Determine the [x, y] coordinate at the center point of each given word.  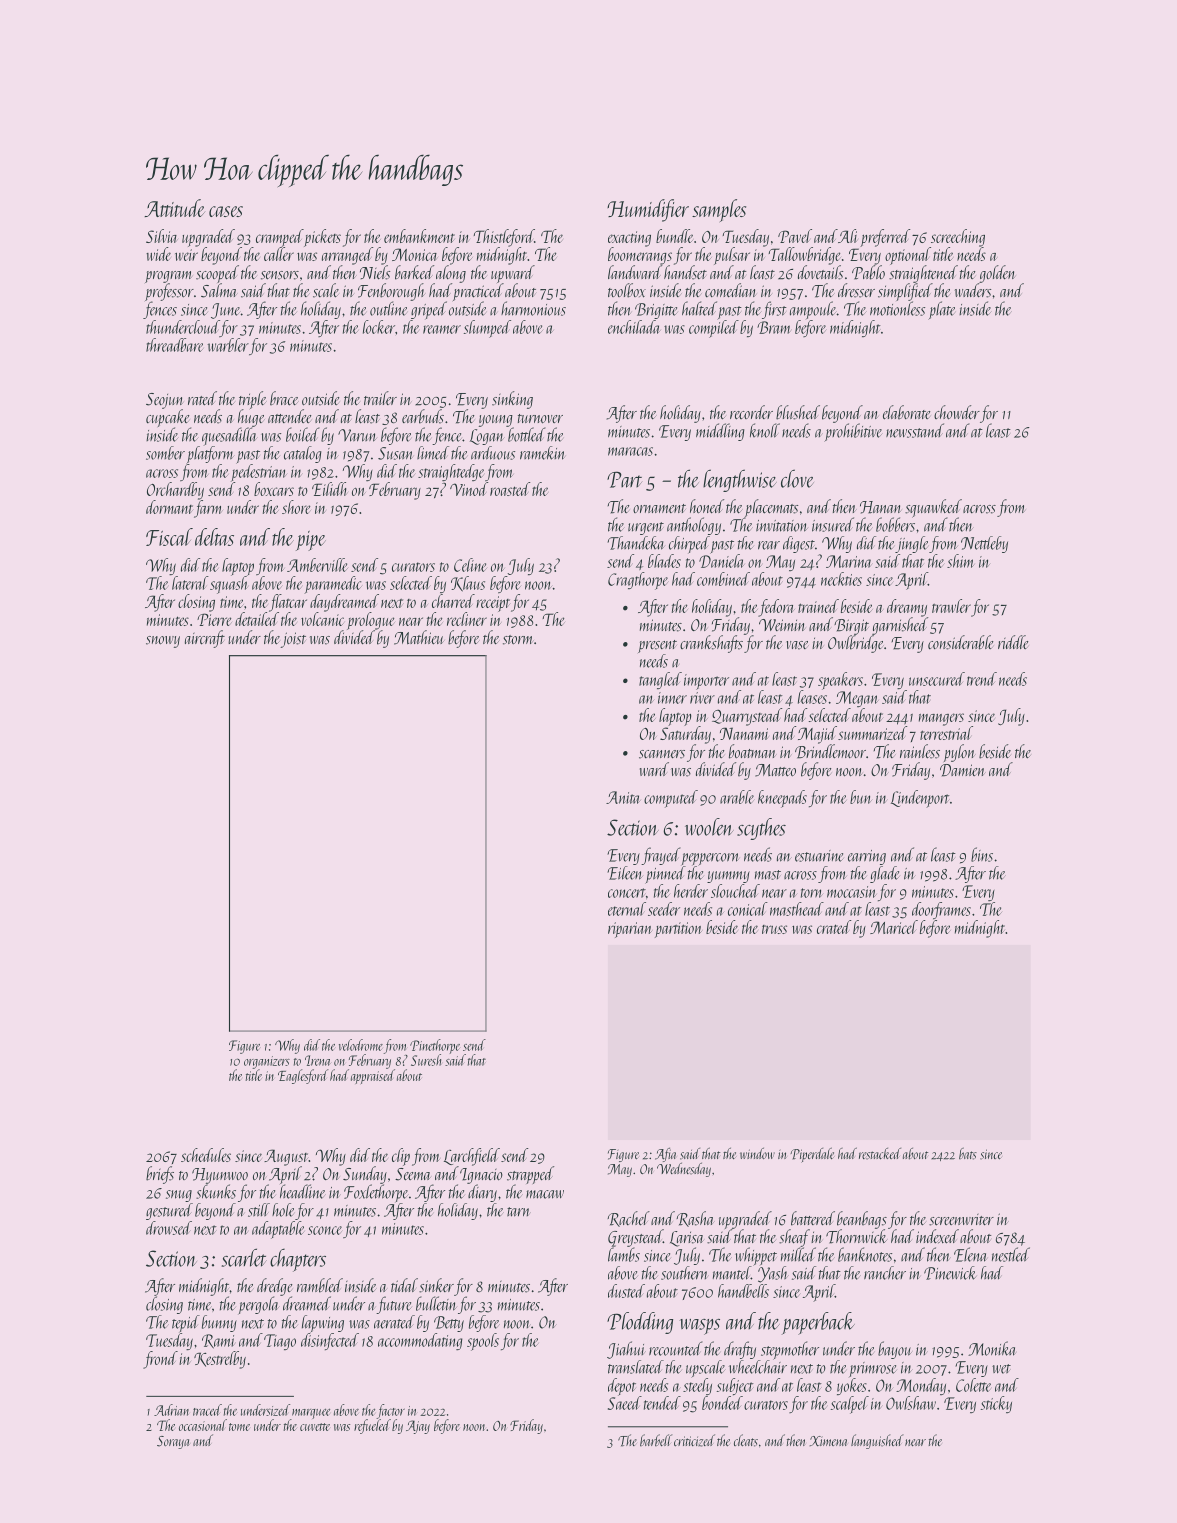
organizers [267, 1062]
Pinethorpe [435, 1046]
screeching [958, 238]
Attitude [174, 208]
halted [699, 308]
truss [774, 929]
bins [982, 854]
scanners [662, 754]
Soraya [173, 1442]
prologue [371, 621]
